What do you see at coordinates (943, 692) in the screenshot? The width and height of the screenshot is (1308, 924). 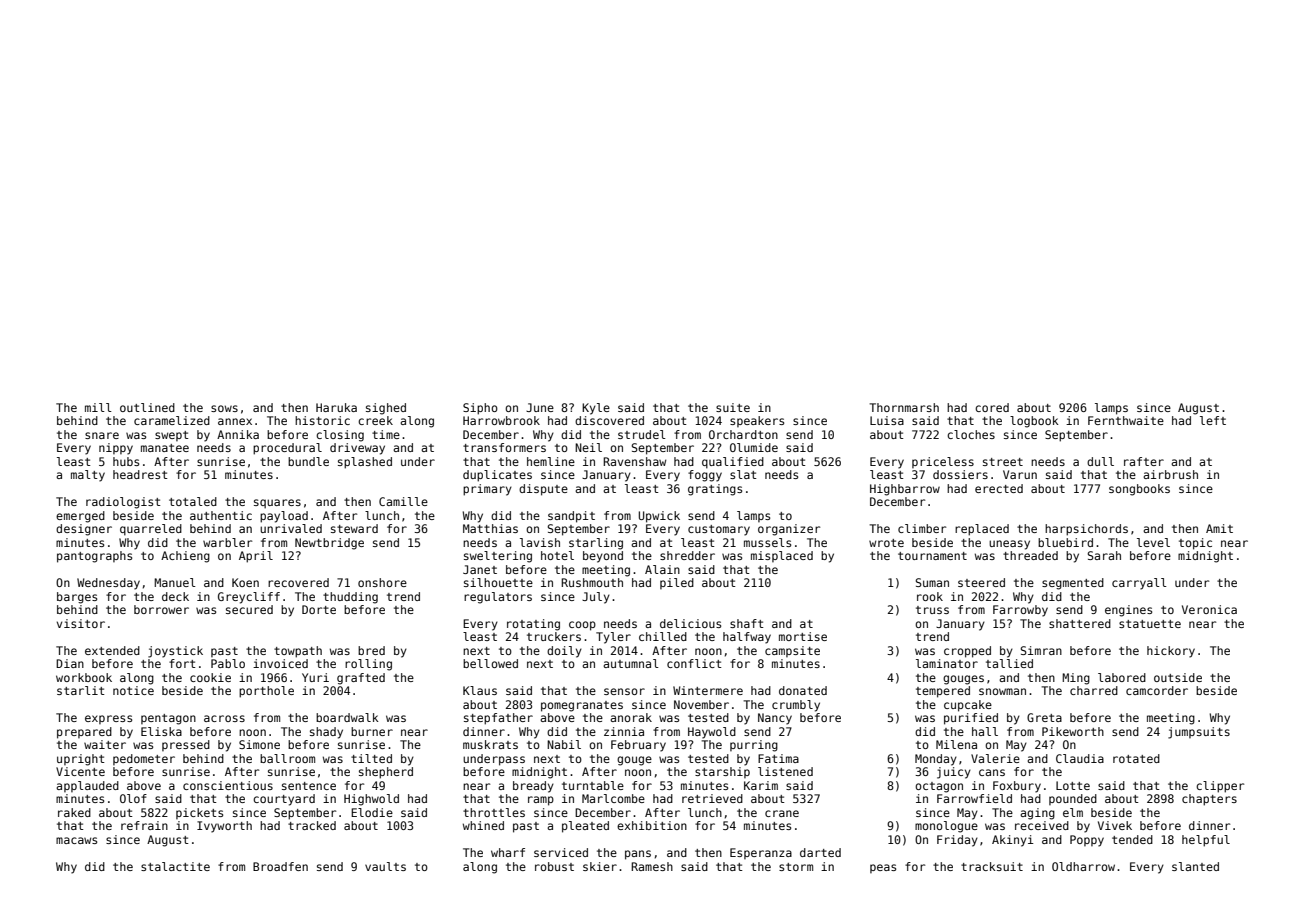 I see `tempered` at bounding box center [943, 692].
